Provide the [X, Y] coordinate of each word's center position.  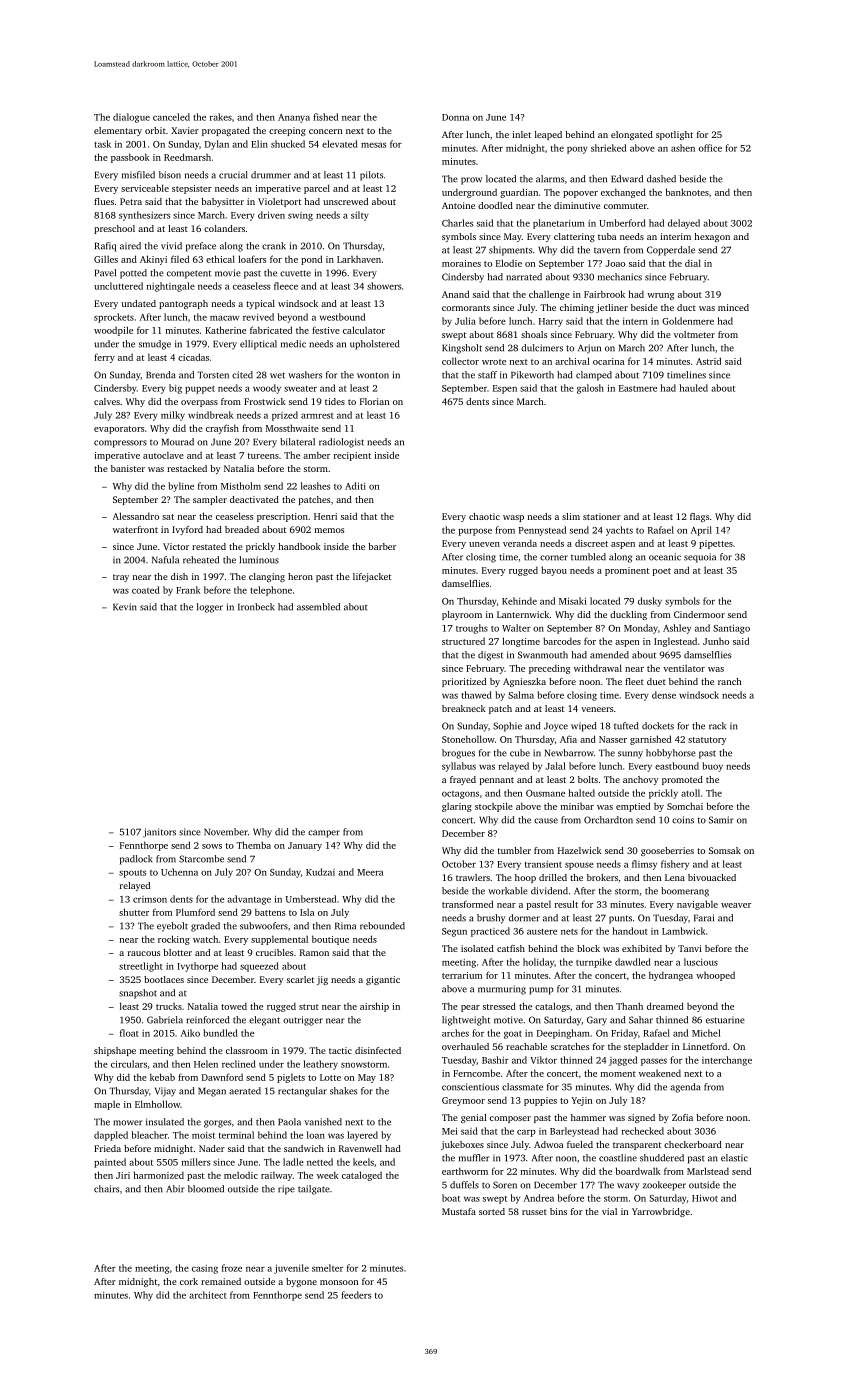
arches [455, 1033]
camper [324, 834]
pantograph [183, 304]
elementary [118, 131]
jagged [623, 1061]
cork [189, 1281]
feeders [356, 1295]
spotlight [674, 135]
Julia [465, 321]
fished [325, 117]
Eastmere [638, 388]
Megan [212, 1092]
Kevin [125, 607]
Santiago [731, 629]
